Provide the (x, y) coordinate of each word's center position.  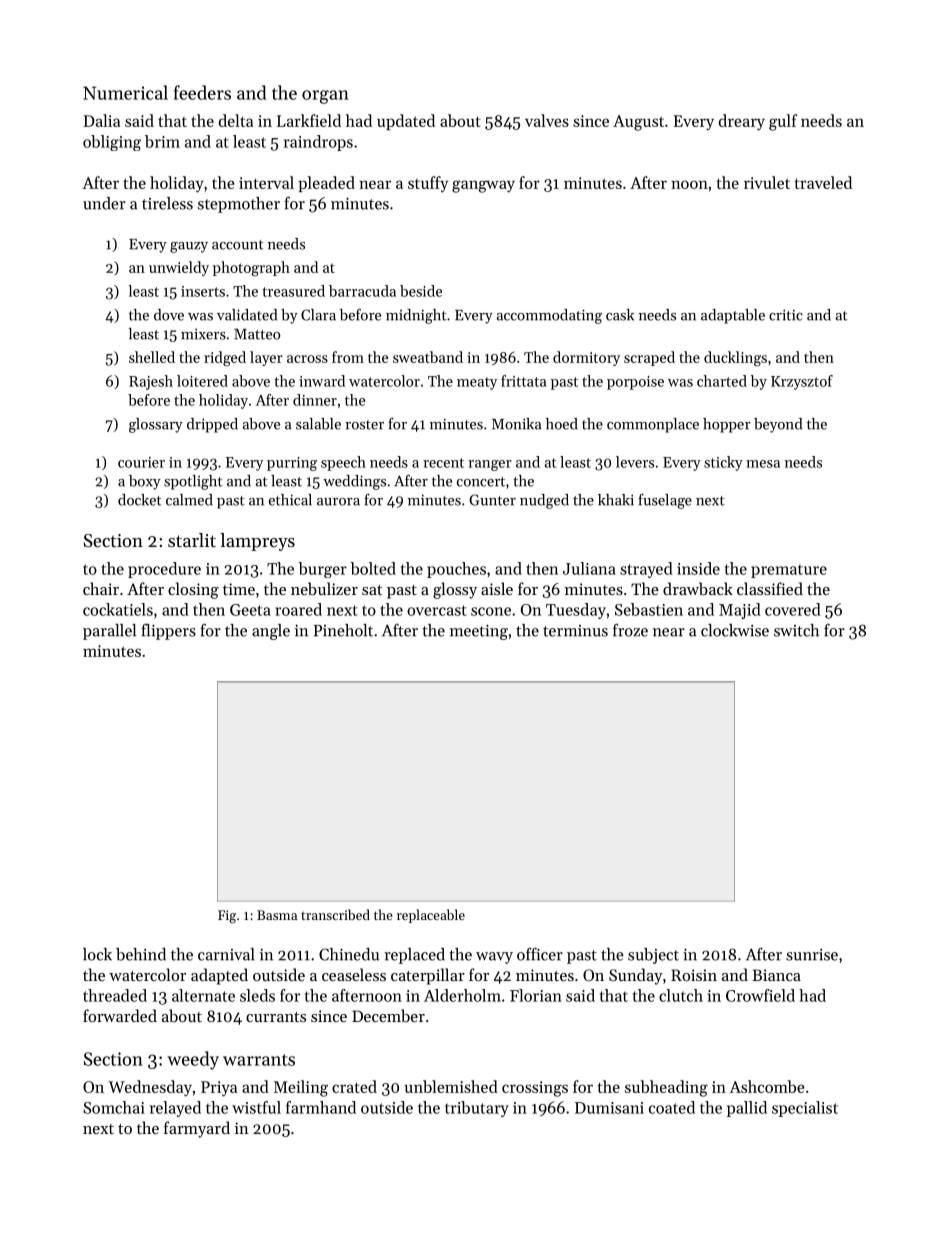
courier (141, 462)
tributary (477, 1109)
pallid (747, 1109)
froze (630, 630)
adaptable (733, 316)
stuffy (428, 184)
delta (236, 120)
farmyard (197, 1129)
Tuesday (576, 611)
